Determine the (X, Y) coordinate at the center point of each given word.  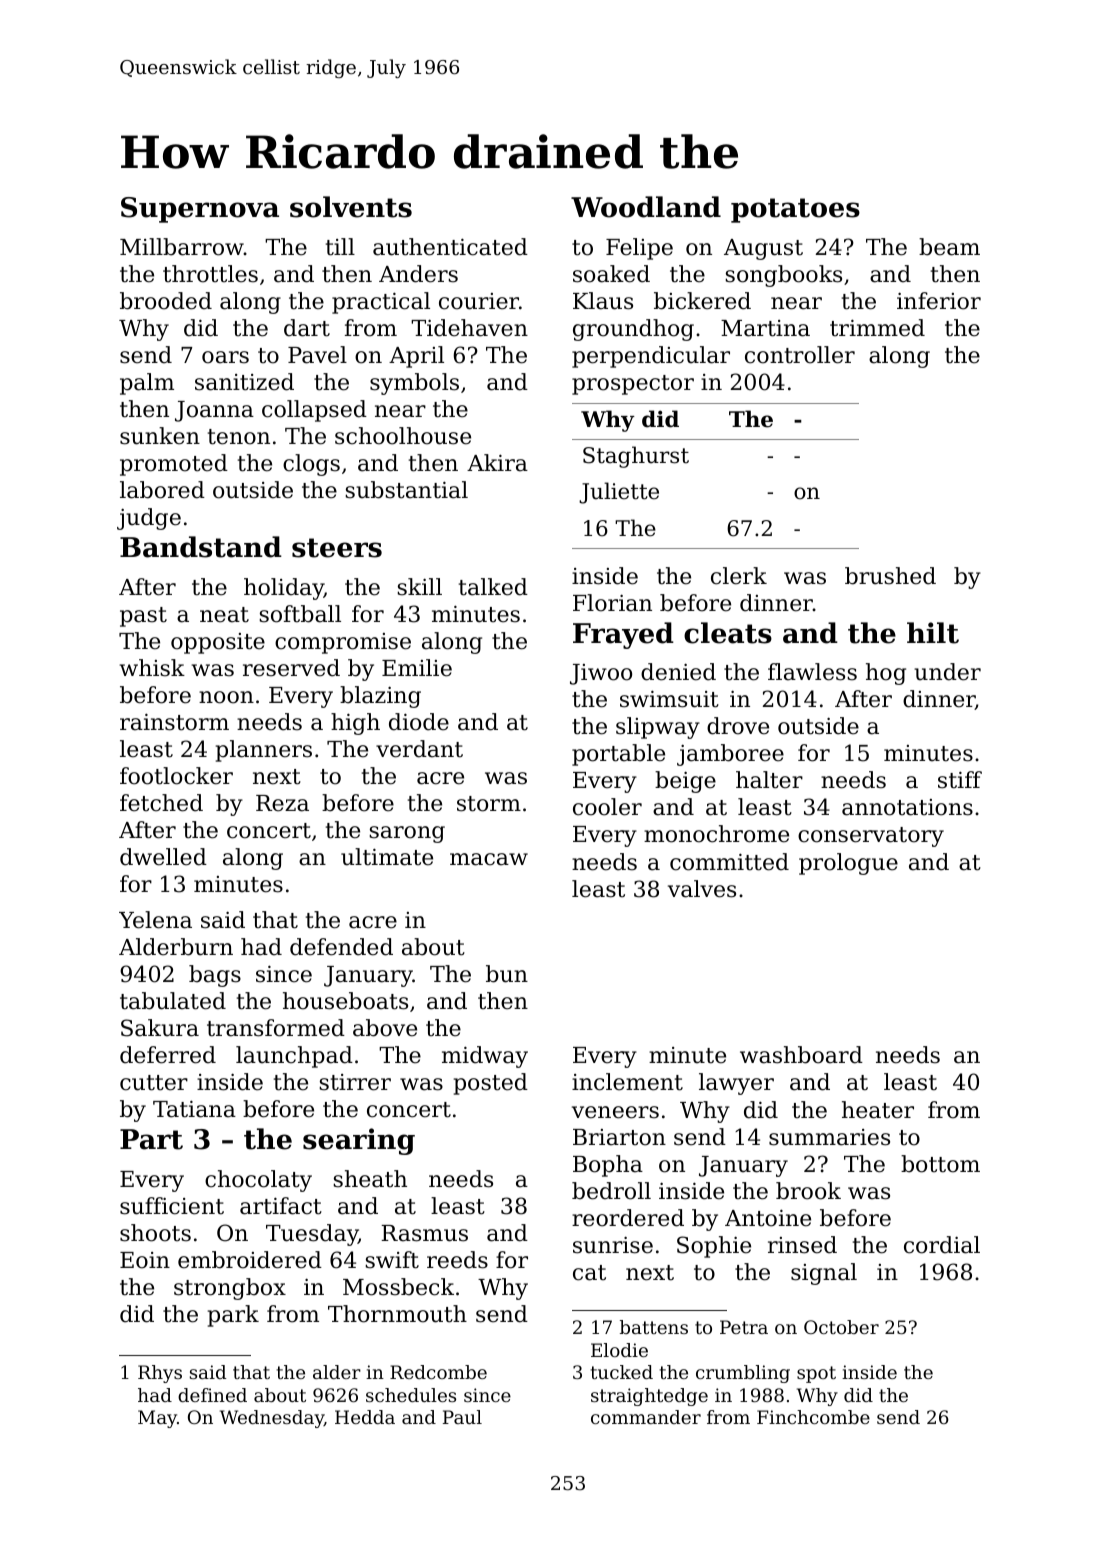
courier (479, 301)
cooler (607, 807)
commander (646, 1417)
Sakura (160, 1028)
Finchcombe (813, 1417)
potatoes (795, 210)
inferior (939, 301)
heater (878, 1110)
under (947, 672)
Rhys (160, 1374)
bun (507, 974)
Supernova (200, 210)
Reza (282, 803)
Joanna (214, 411)
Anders (418, 274)
